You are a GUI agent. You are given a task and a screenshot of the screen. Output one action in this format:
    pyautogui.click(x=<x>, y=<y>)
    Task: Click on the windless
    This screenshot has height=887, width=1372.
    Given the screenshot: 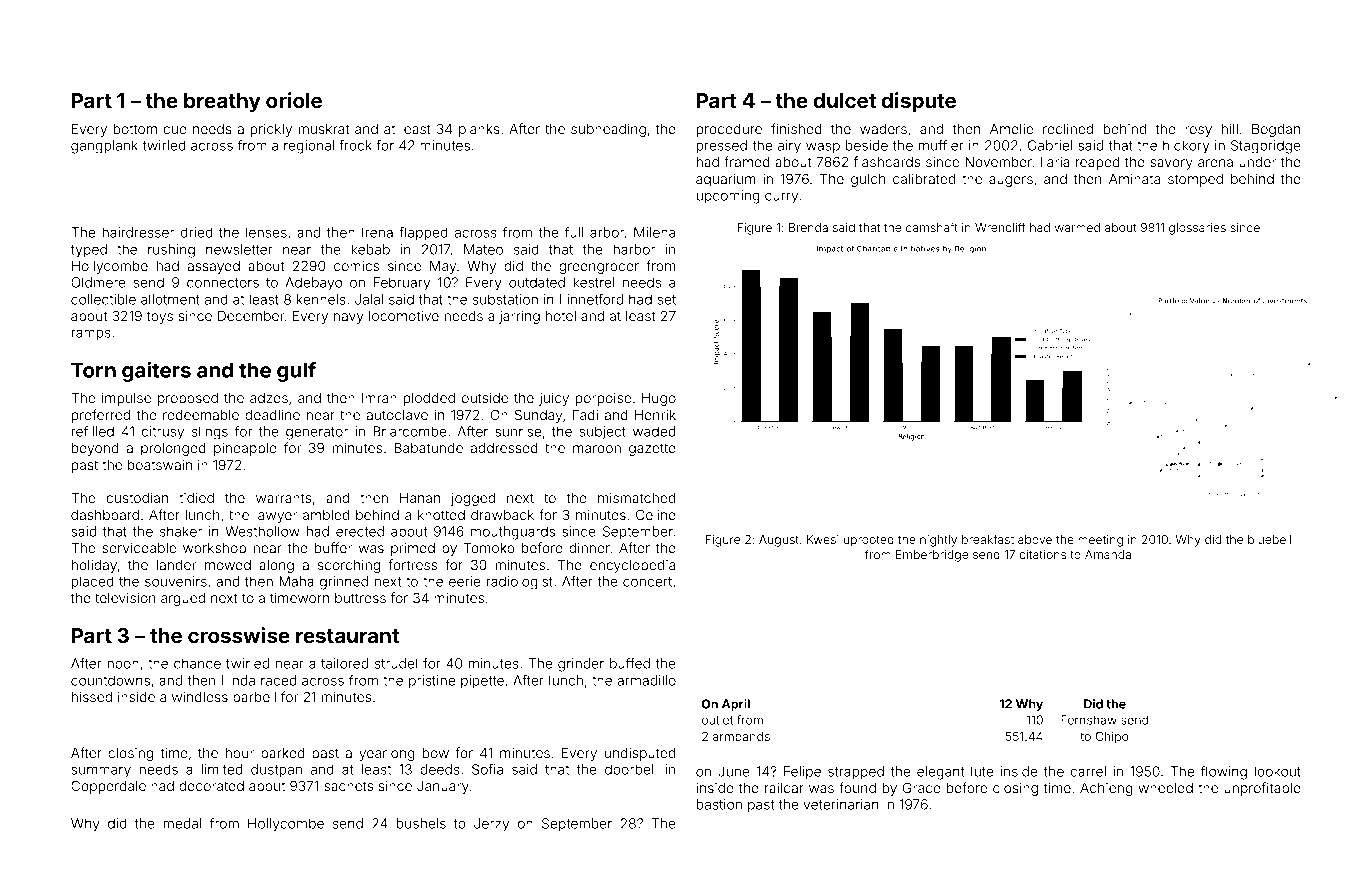 What is the action you would take?
    pyautogui.click(x=200, y=697)
